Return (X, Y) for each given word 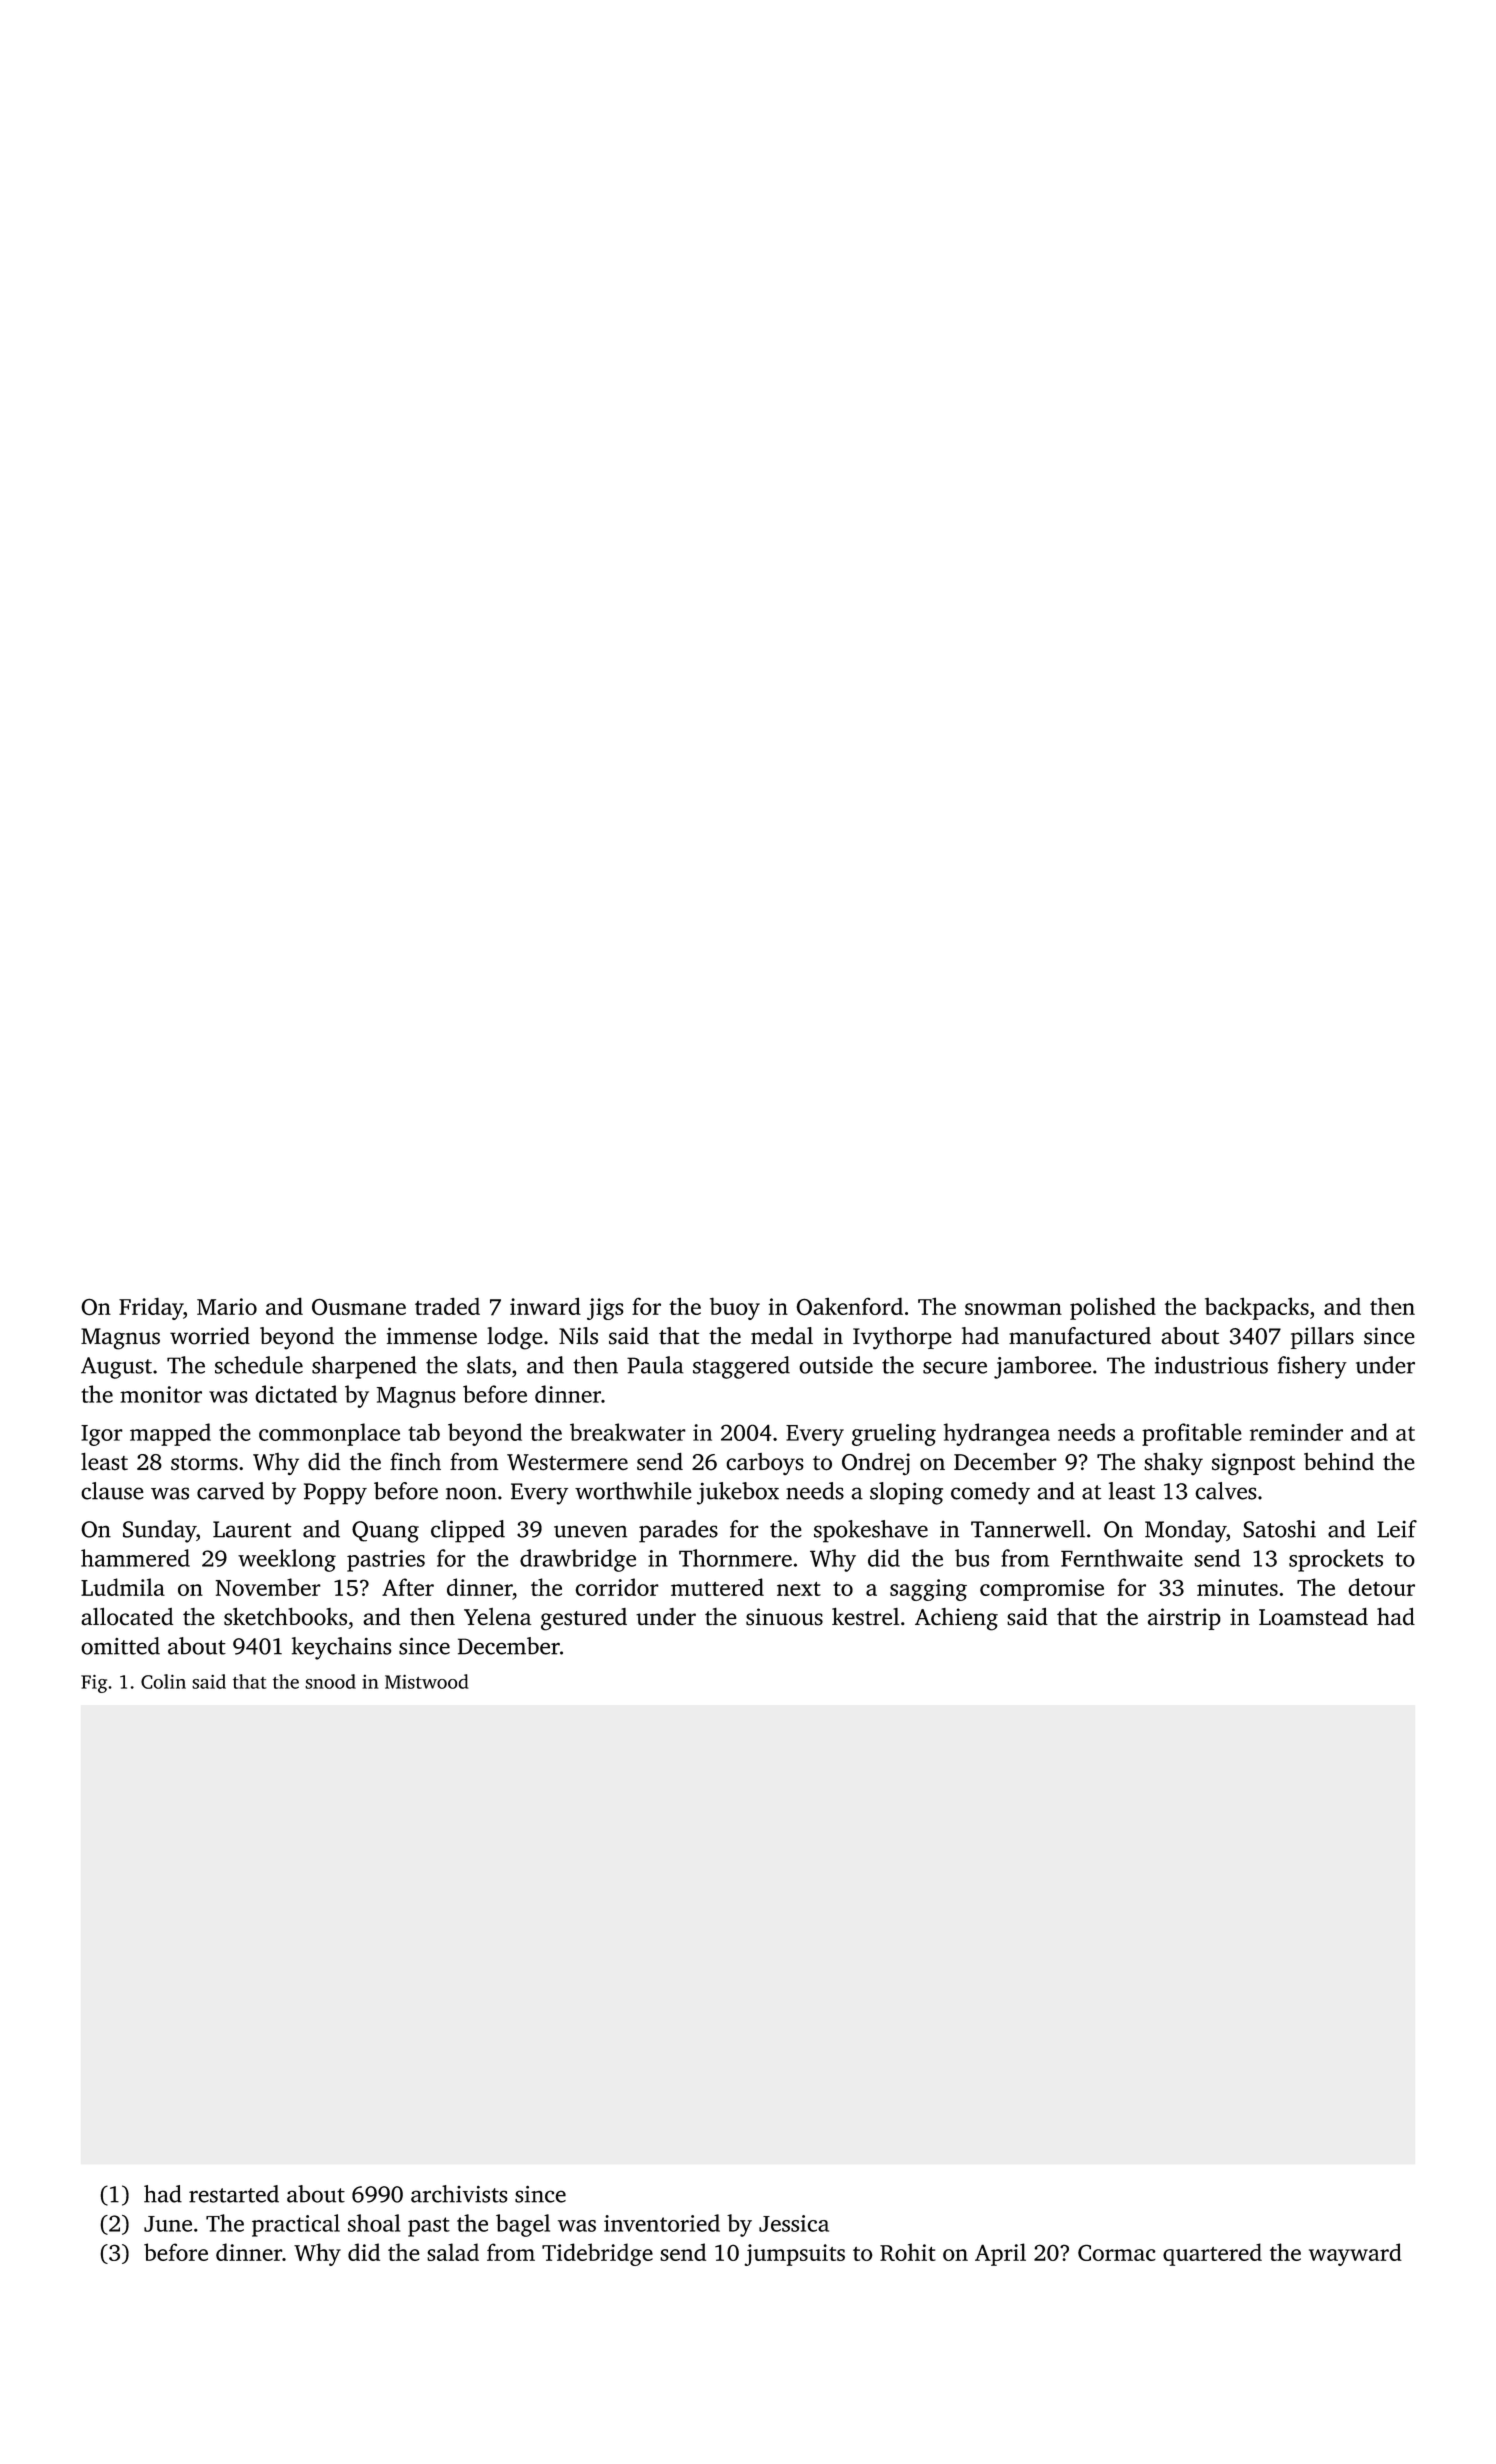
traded (447, 1306)
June (168, 2224)
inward (545, 1306)
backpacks (1257, 1308)
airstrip (1184, 1619)
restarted (234, 2194)
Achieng (956, 1619)
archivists (459, 2194)
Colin (163, 1681)
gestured (584, 1619)
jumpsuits (794, 2255)
